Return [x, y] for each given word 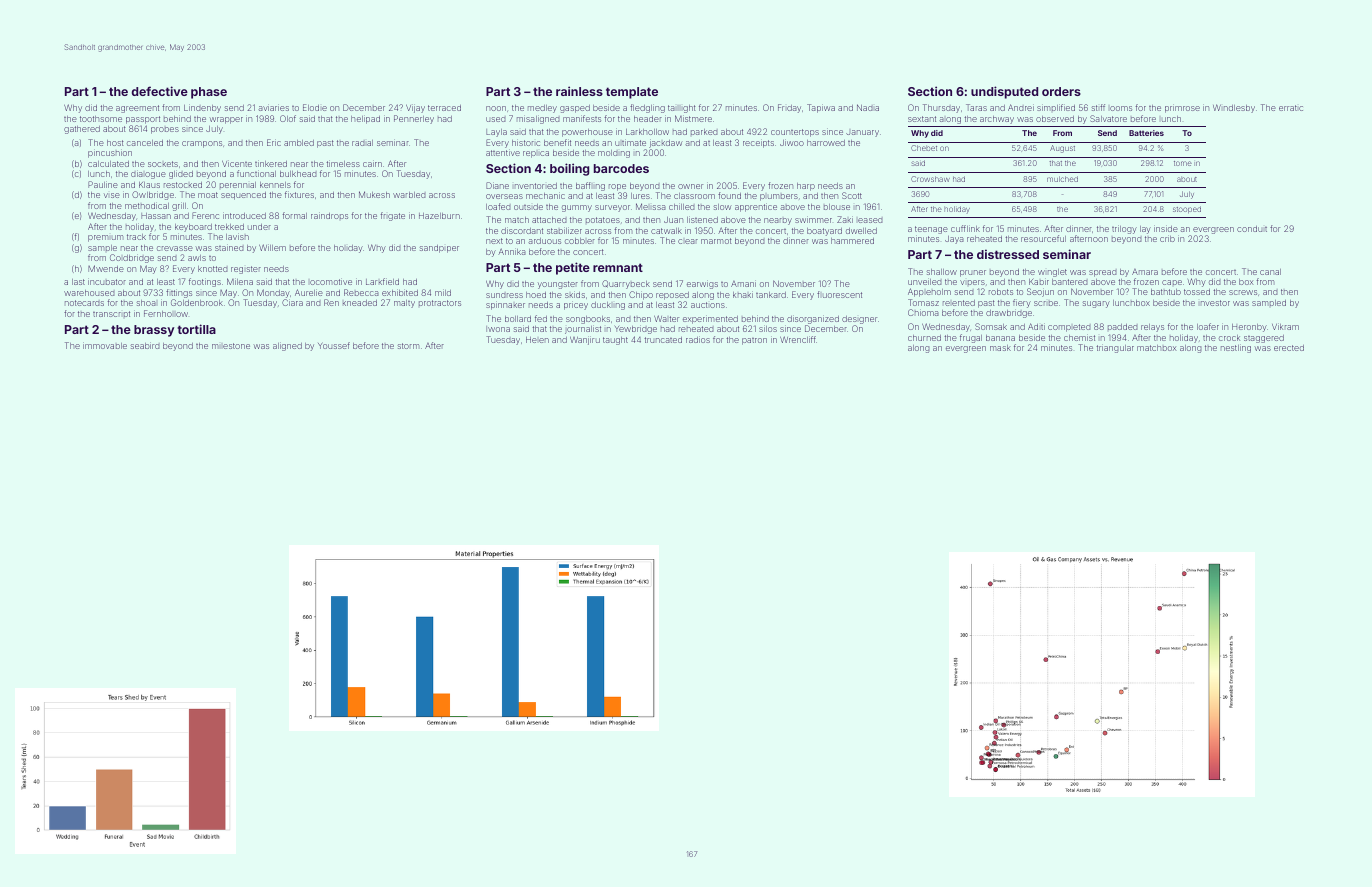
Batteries [1146, 133]
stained [229, 247]
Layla [496, 133]
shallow [942, 272]
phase [209, 93]
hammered [852, 241]
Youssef [334, 345]
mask [1000, 348]
